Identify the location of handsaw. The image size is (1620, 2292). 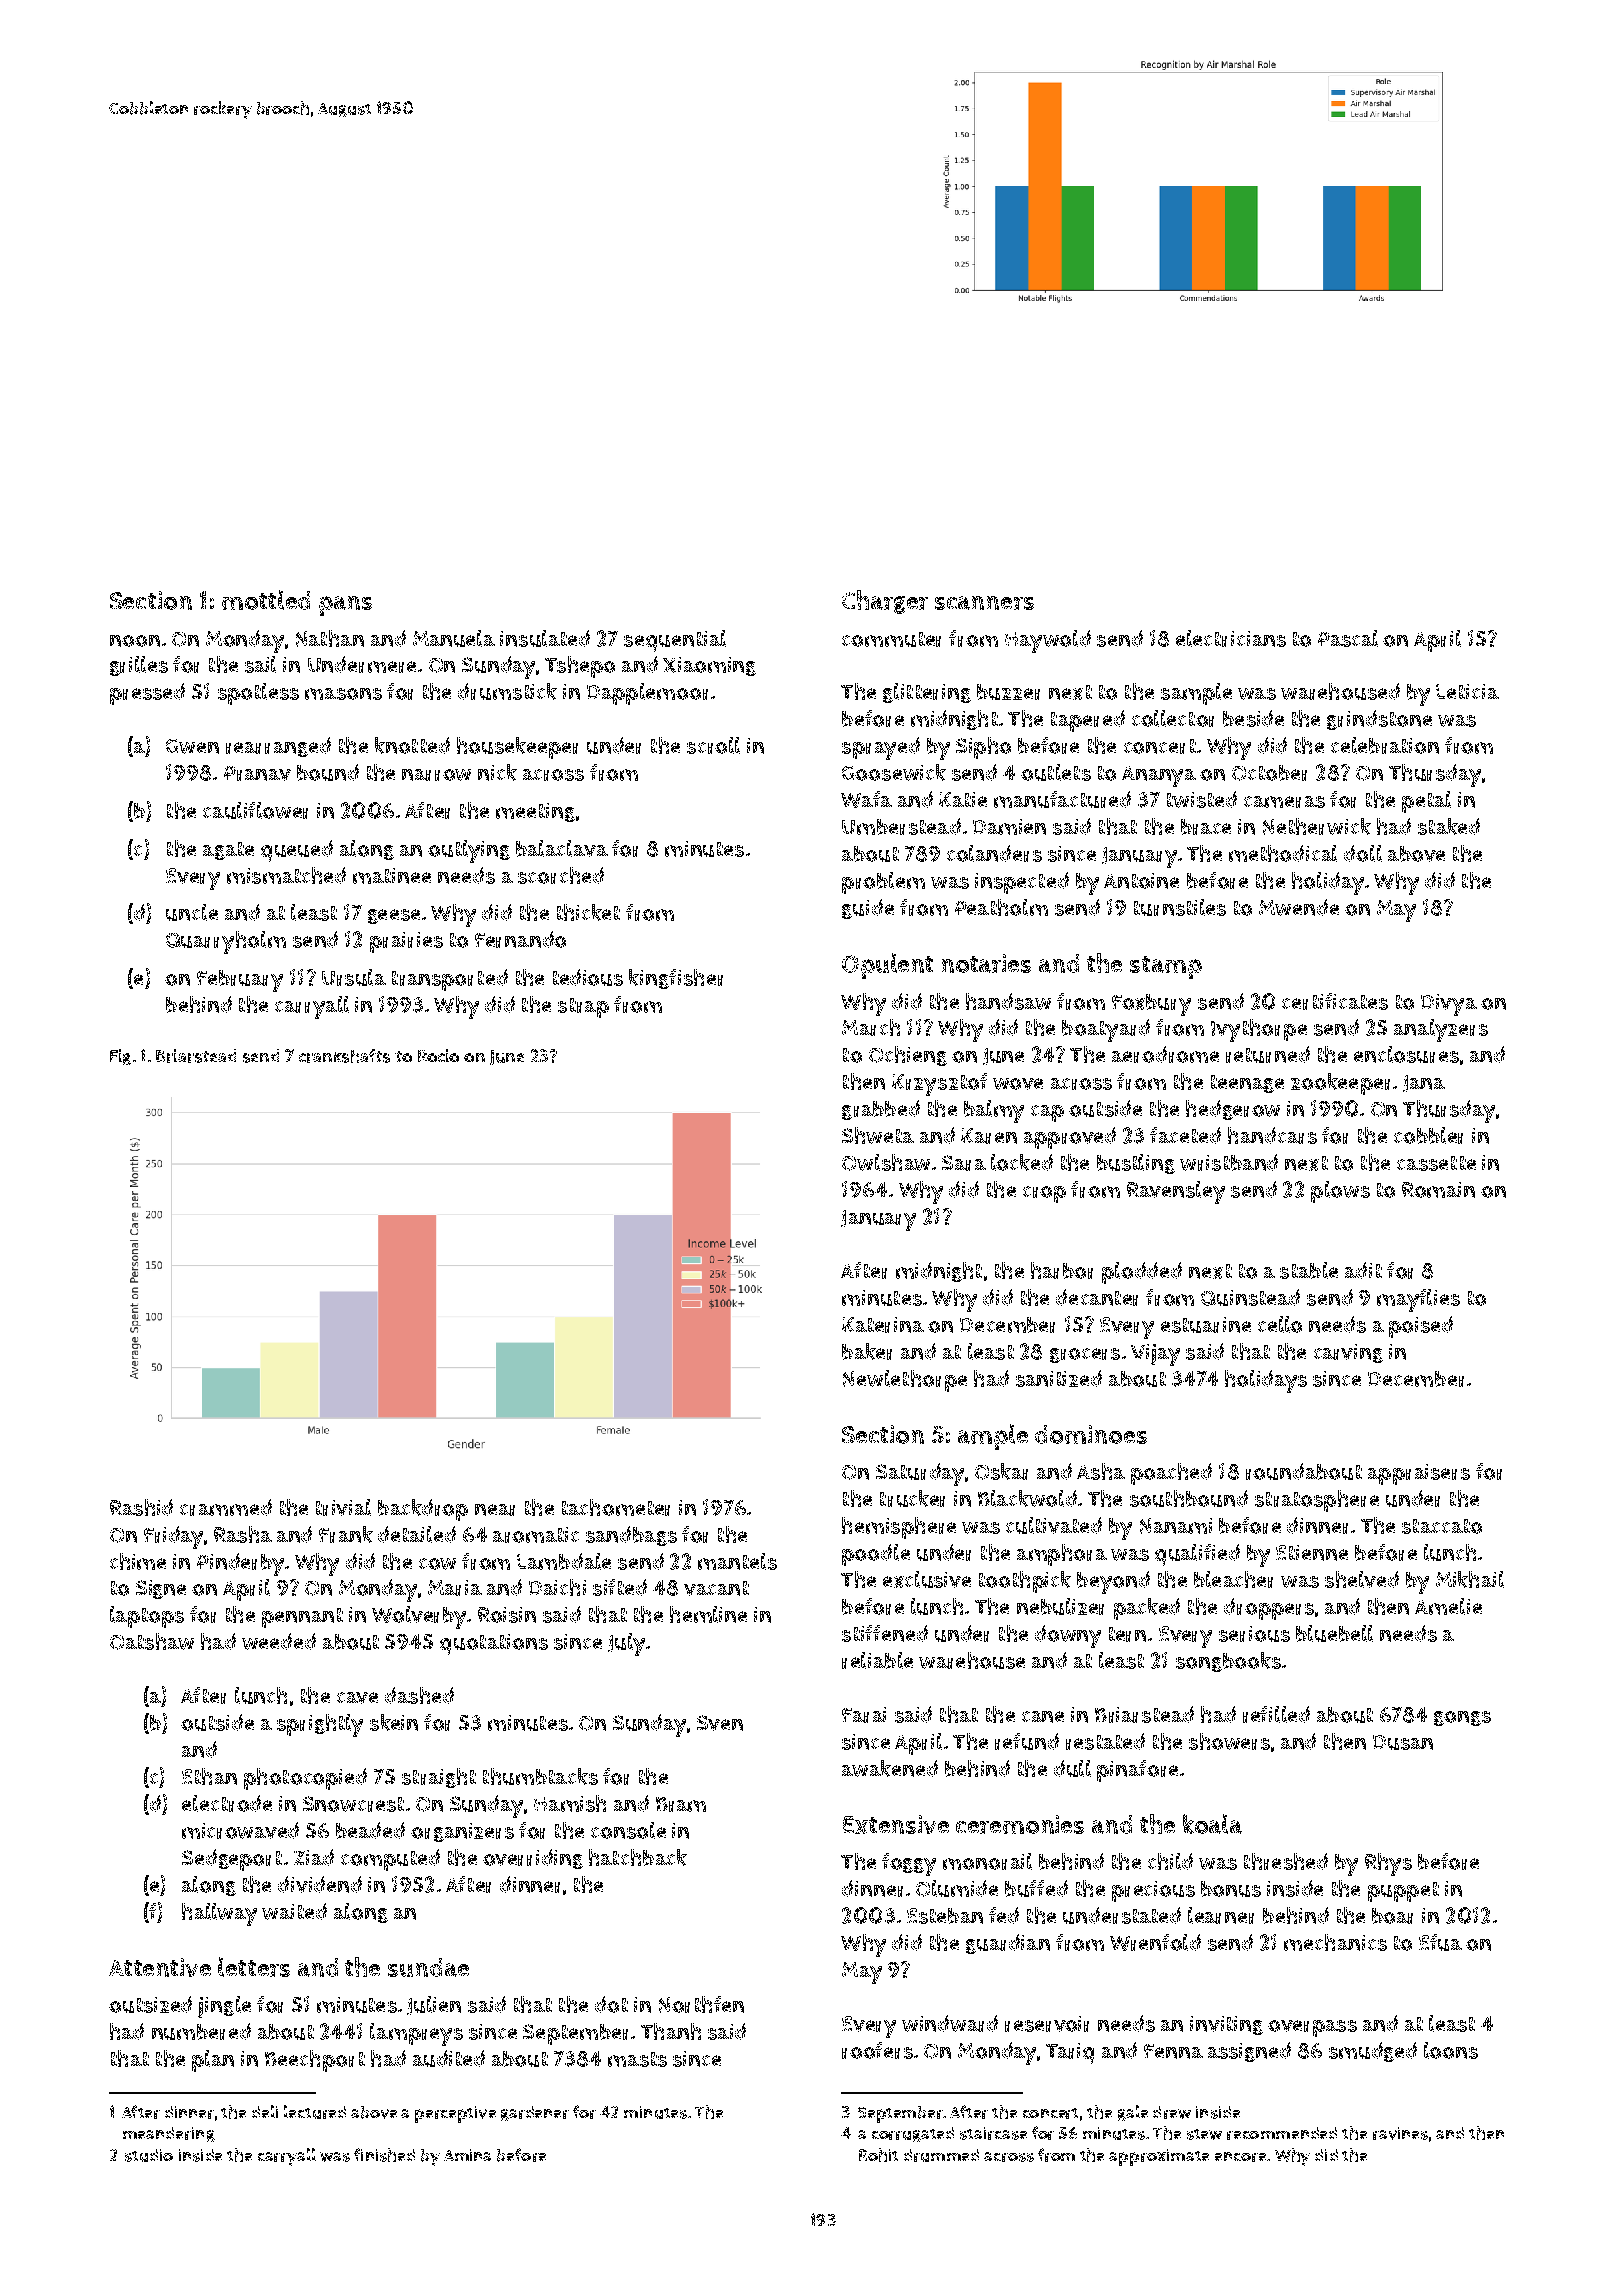
(1008, 1001).
